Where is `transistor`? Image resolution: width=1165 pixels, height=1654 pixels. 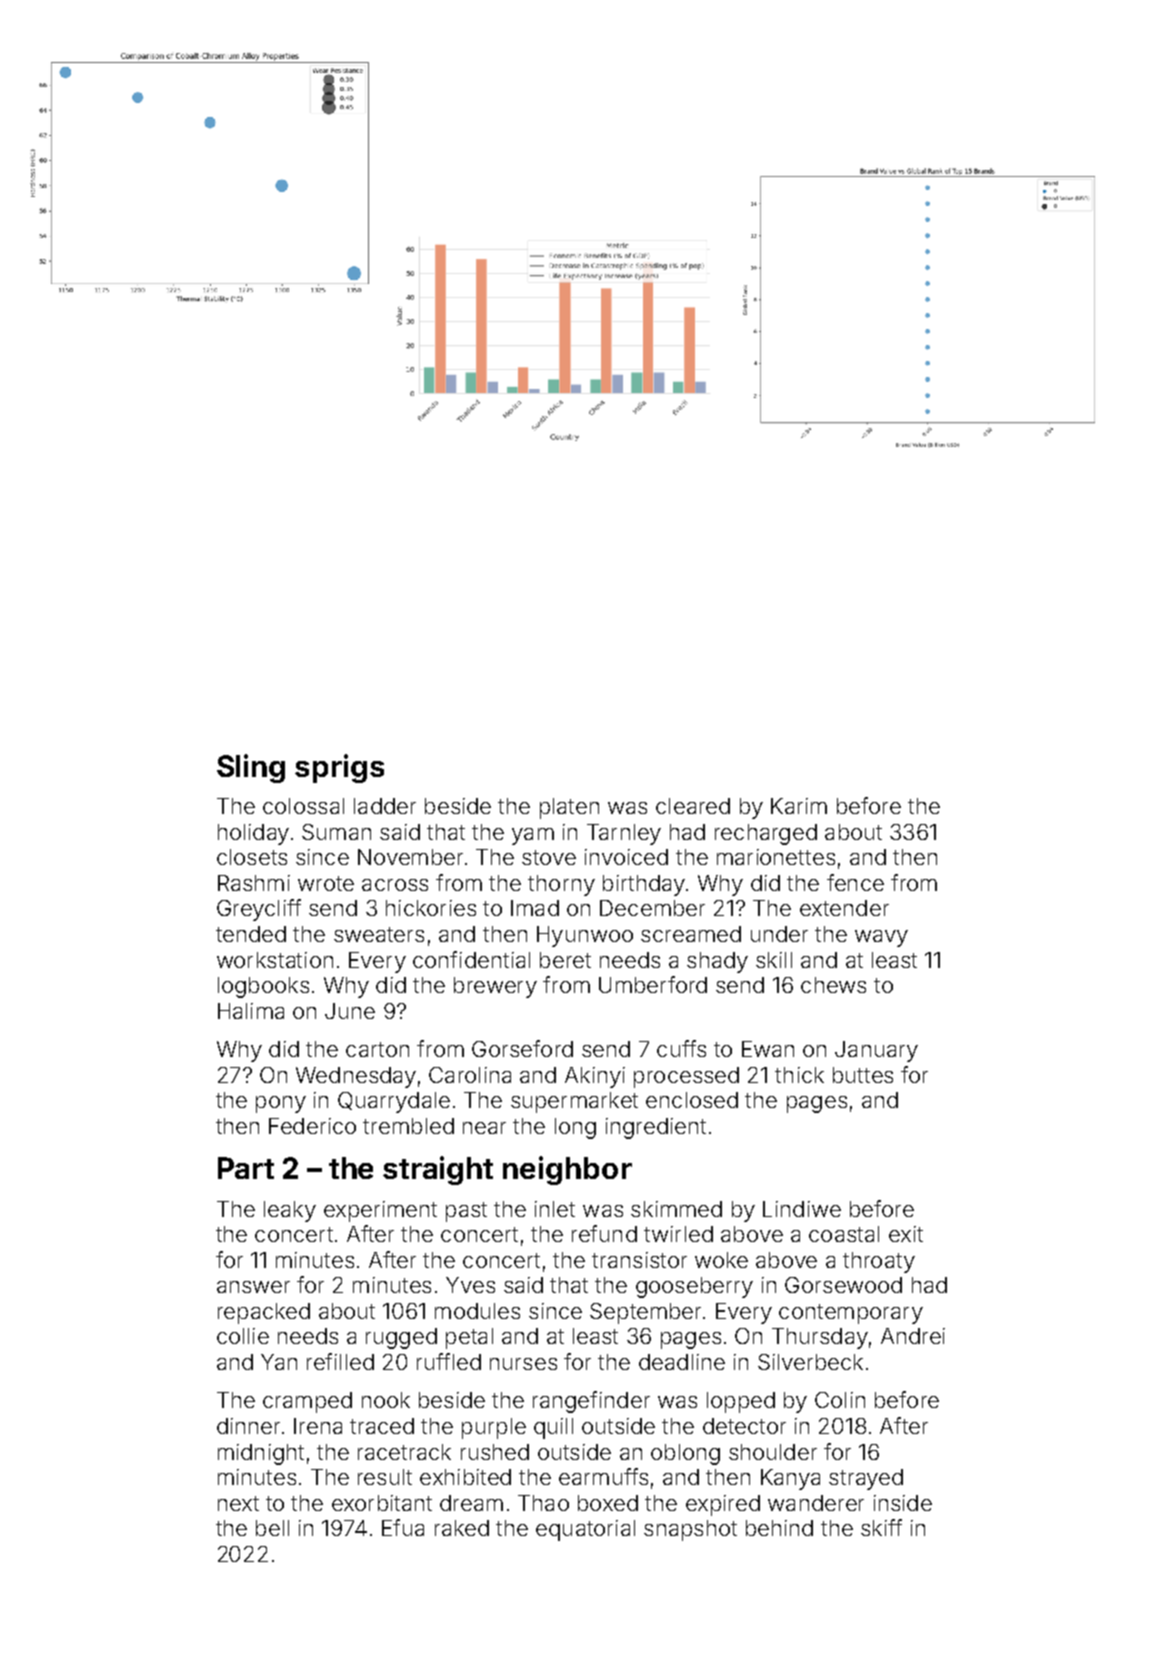
transistor is located at coordinates (639, 1260).
